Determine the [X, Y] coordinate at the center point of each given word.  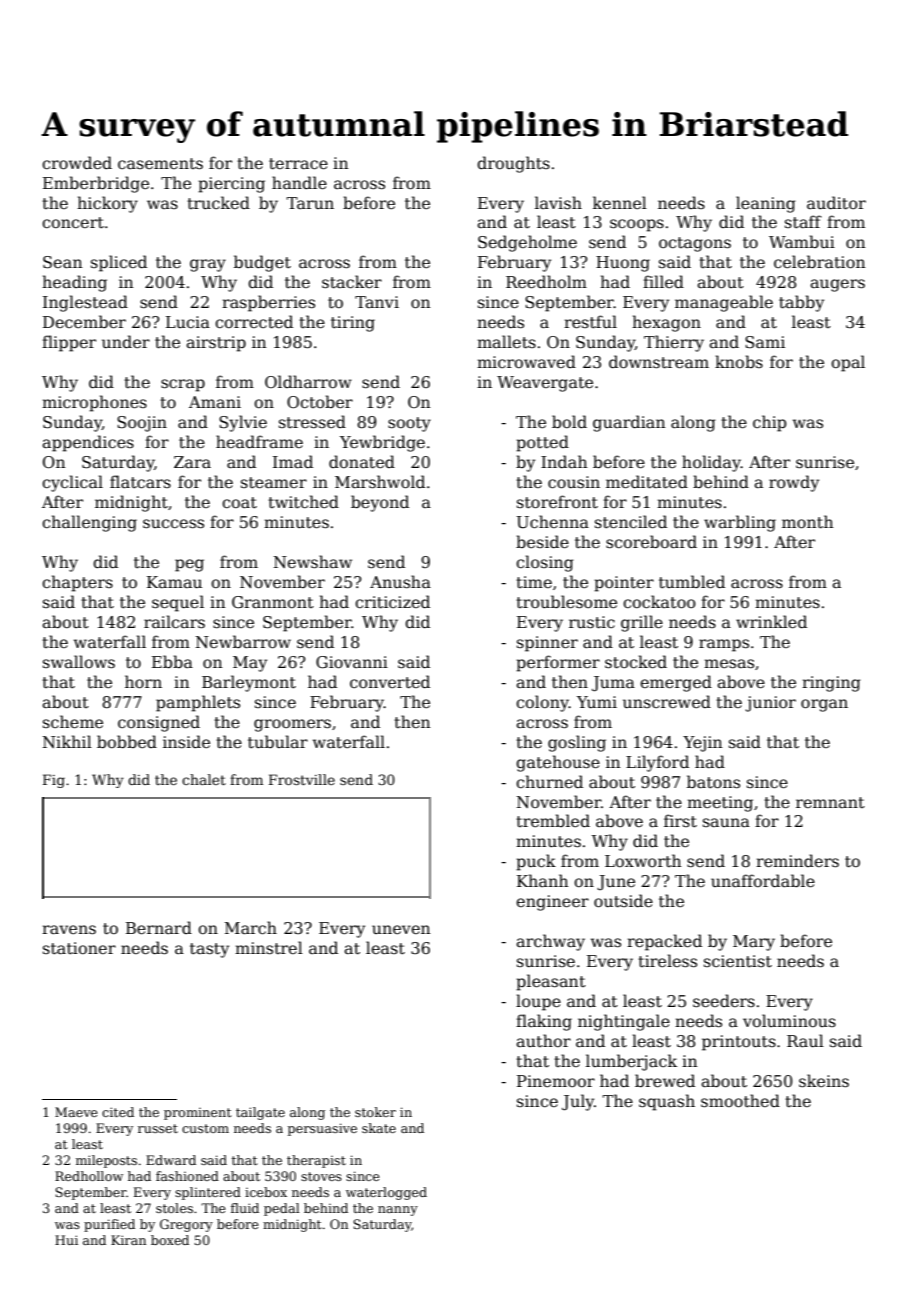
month [807, 522]
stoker [375, 1112]
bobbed [127, 741]
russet [158, 1128]
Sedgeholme [527, 243]
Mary [754, 943]
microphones [94, 403]
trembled [553, 820]
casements [160, 164]
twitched [303, 501]
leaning [766, 204]
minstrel [269, 947]
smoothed [740, 1101]
